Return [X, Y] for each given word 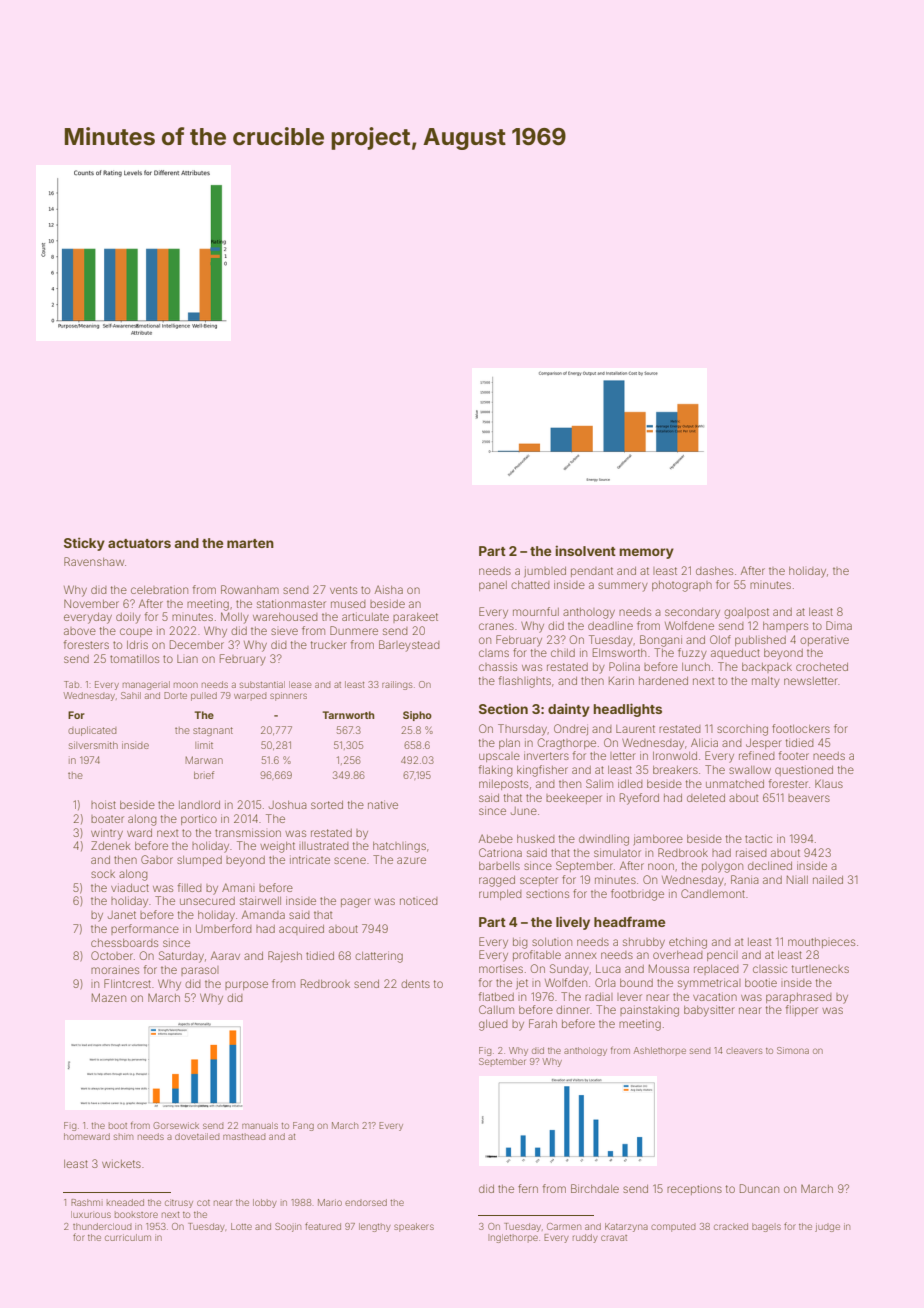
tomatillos [134, 658]
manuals [260, 1125]
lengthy [375, 1227]
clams [494, 653]
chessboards [124, 943]
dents [415, 984]
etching [688, 943]
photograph [682, 586]
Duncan [759, 1188]
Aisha [389, 589]
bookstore [136, 1214]
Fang [303, 1126]
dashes [714, 571]
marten [250, 543]
